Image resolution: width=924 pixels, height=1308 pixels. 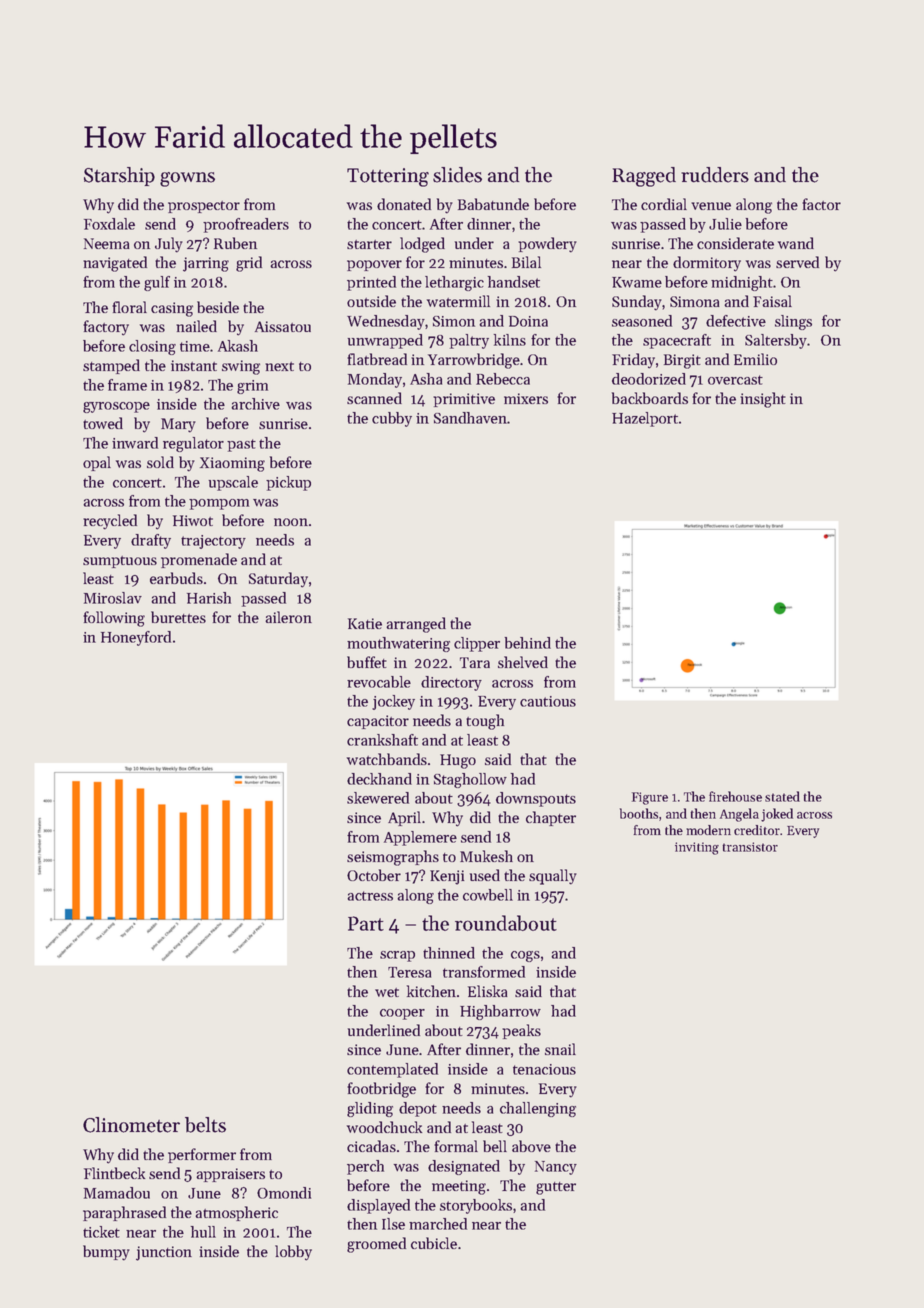 I want to click on belts, so click(x=205, y=1125).
